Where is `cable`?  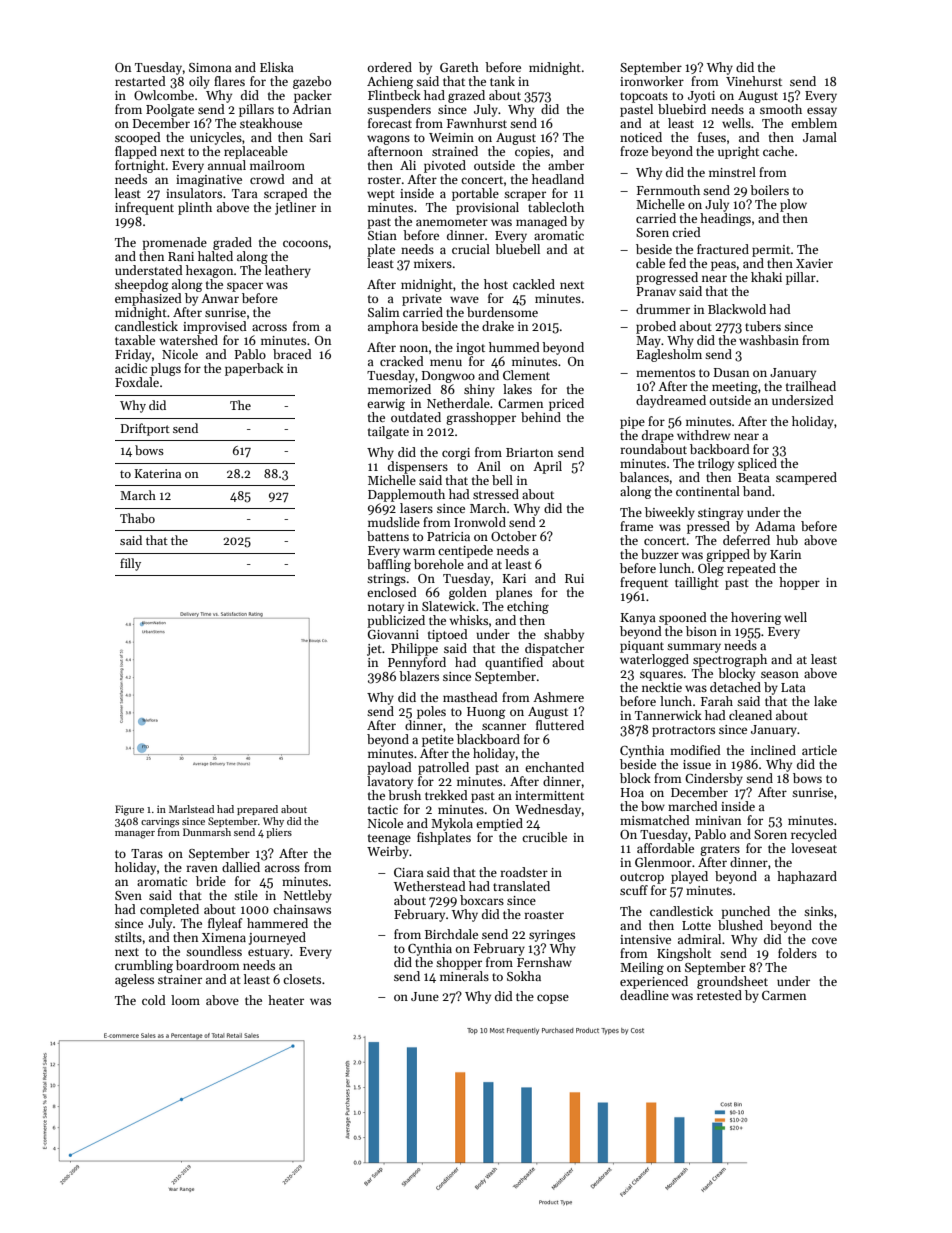 cable is located at coordinates (650, 263).
